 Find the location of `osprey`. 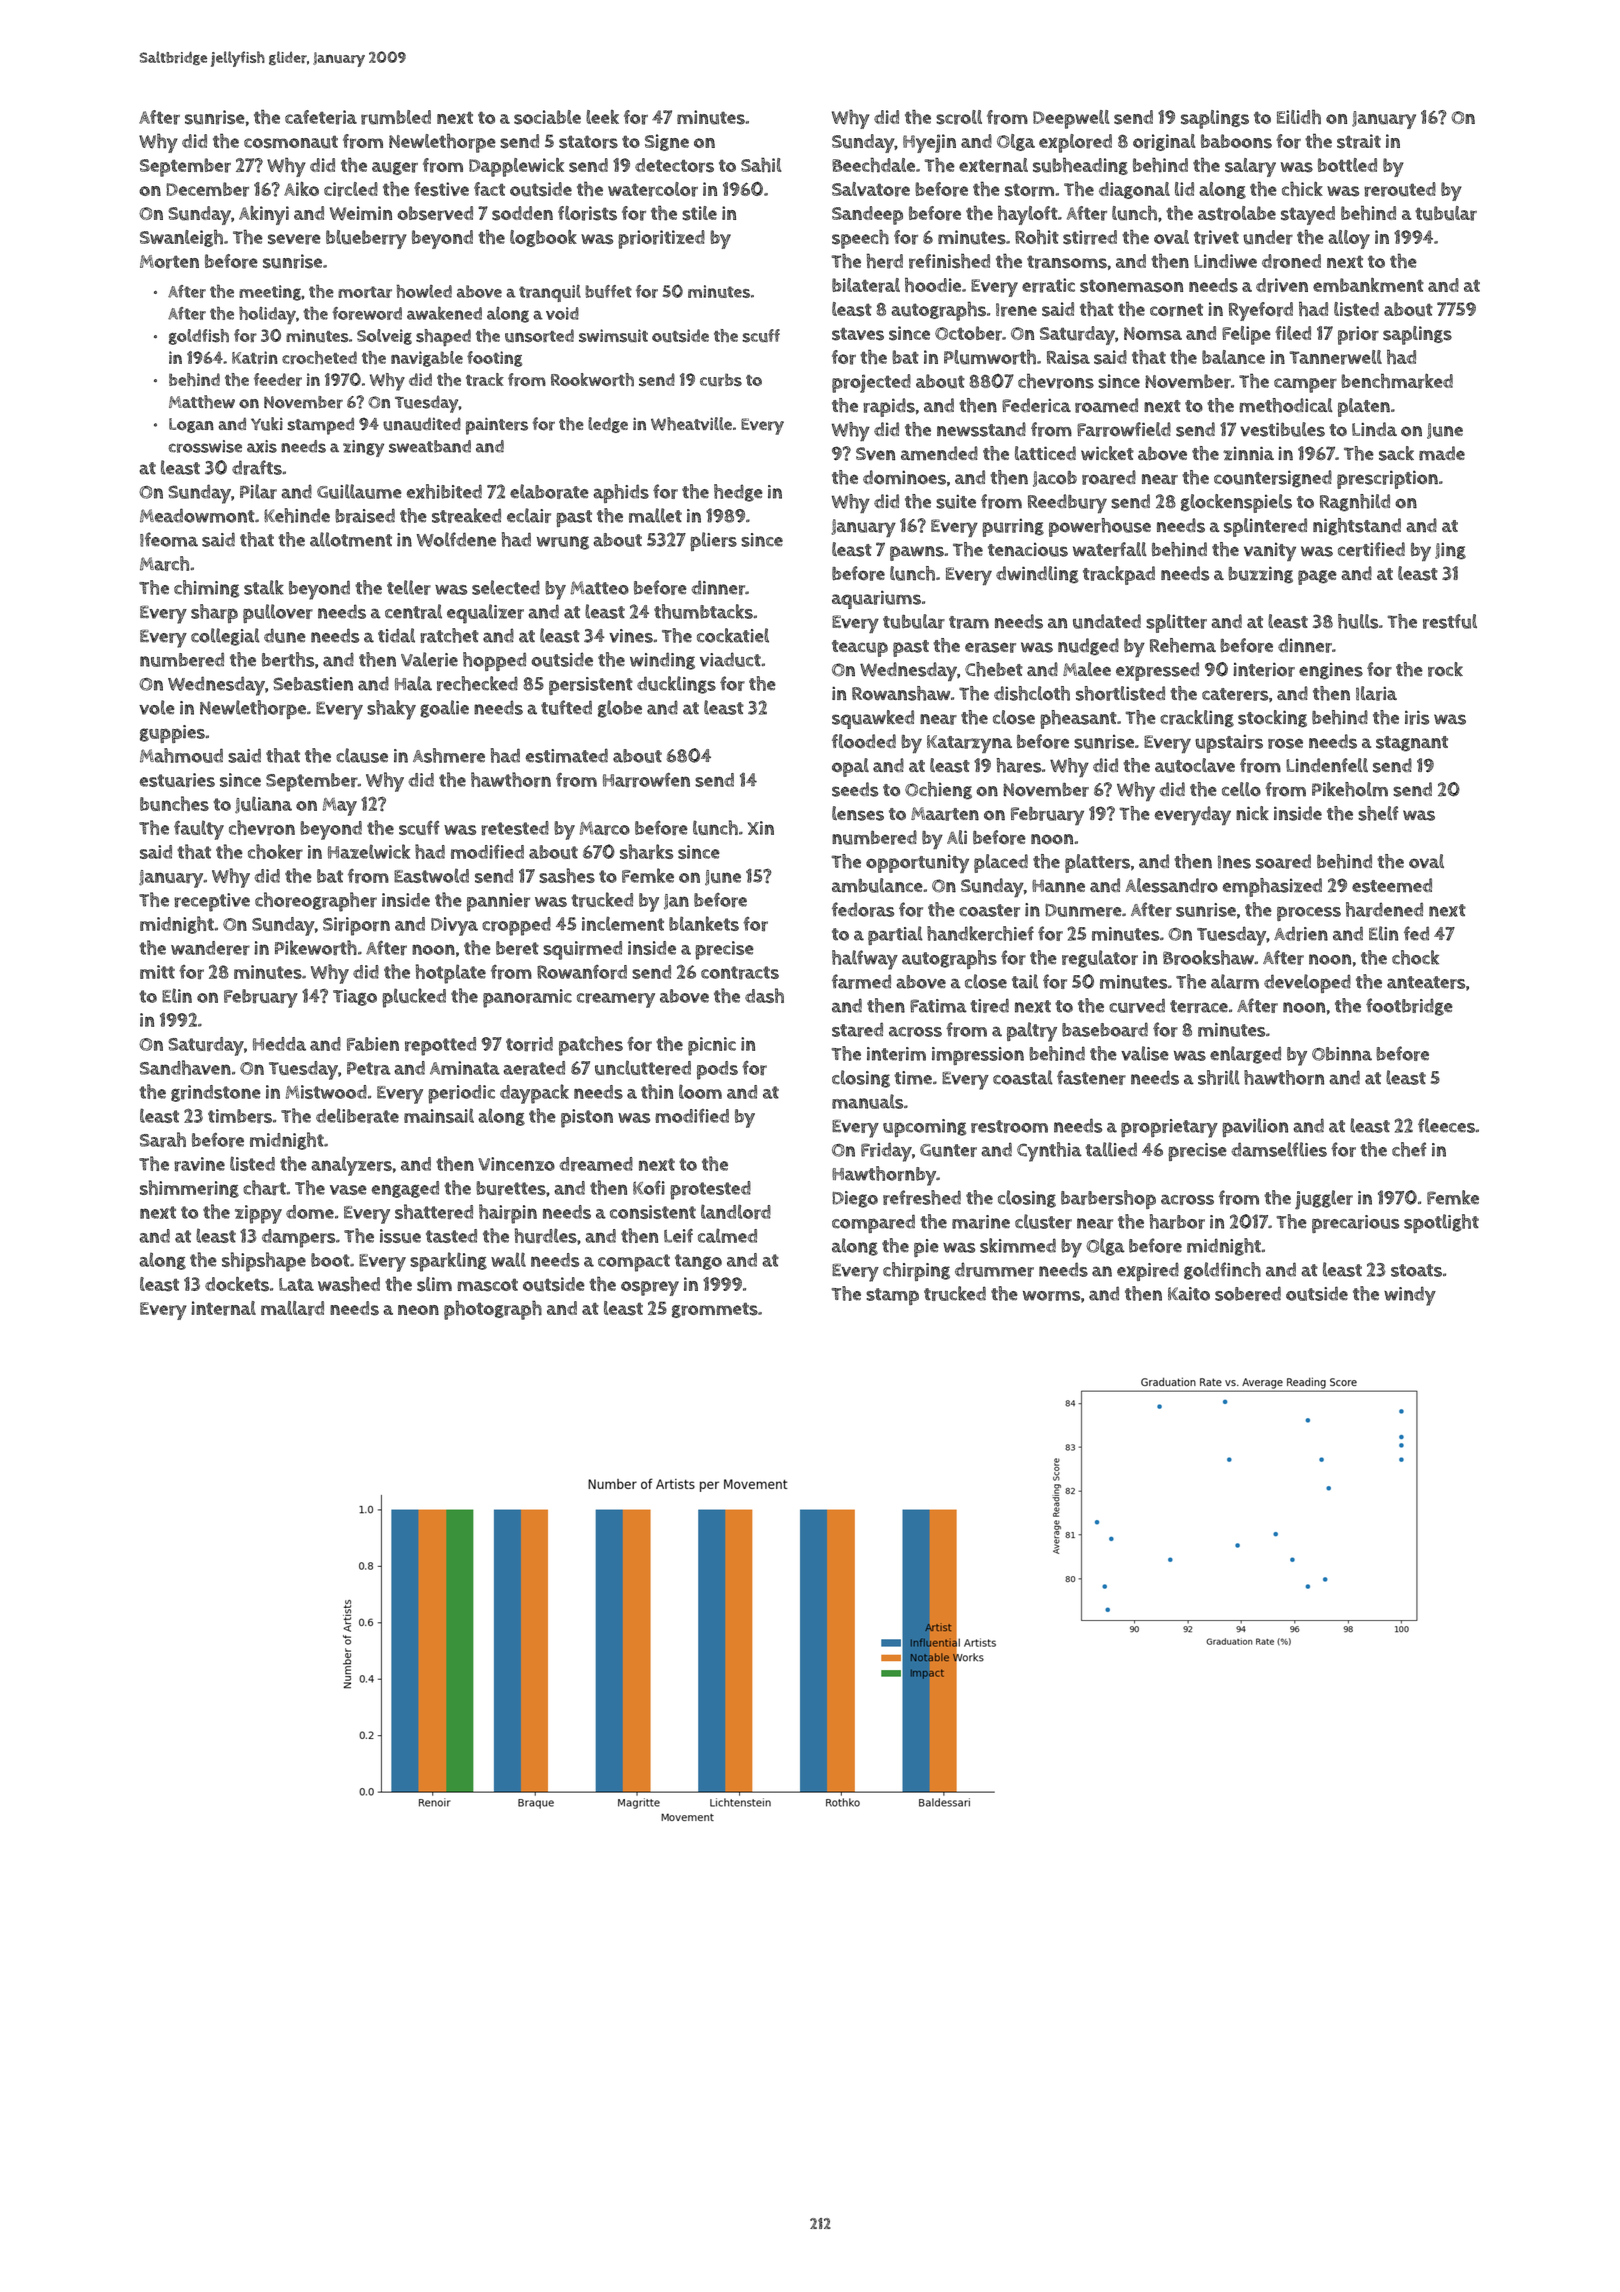

osprey is located at coordinates (650, 1288).
